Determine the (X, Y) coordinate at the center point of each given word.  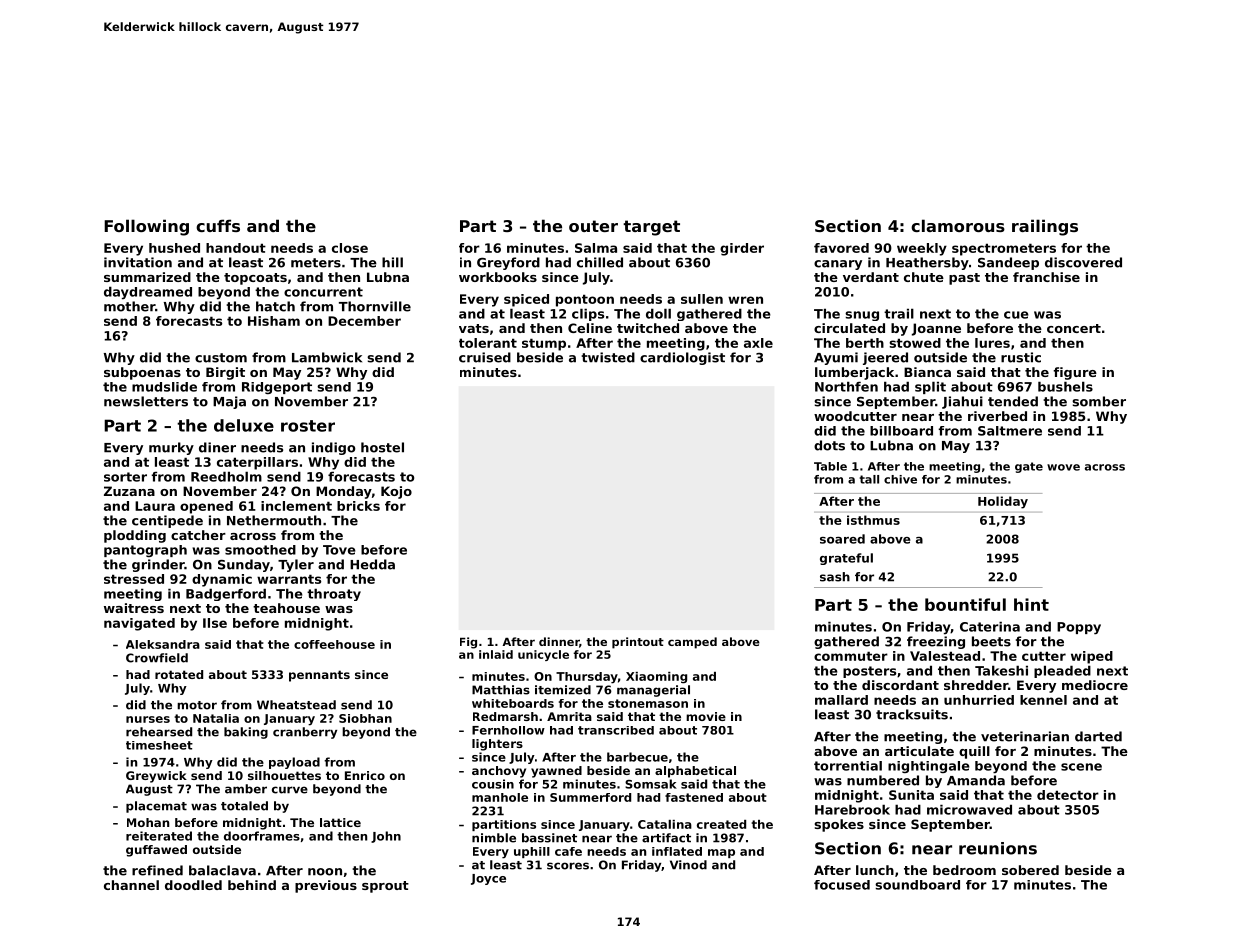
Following (146, 227)
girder (742, 249)
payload (294, 763)
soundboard (917, 885)
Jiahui (962, 402)
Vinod (688, 865)
